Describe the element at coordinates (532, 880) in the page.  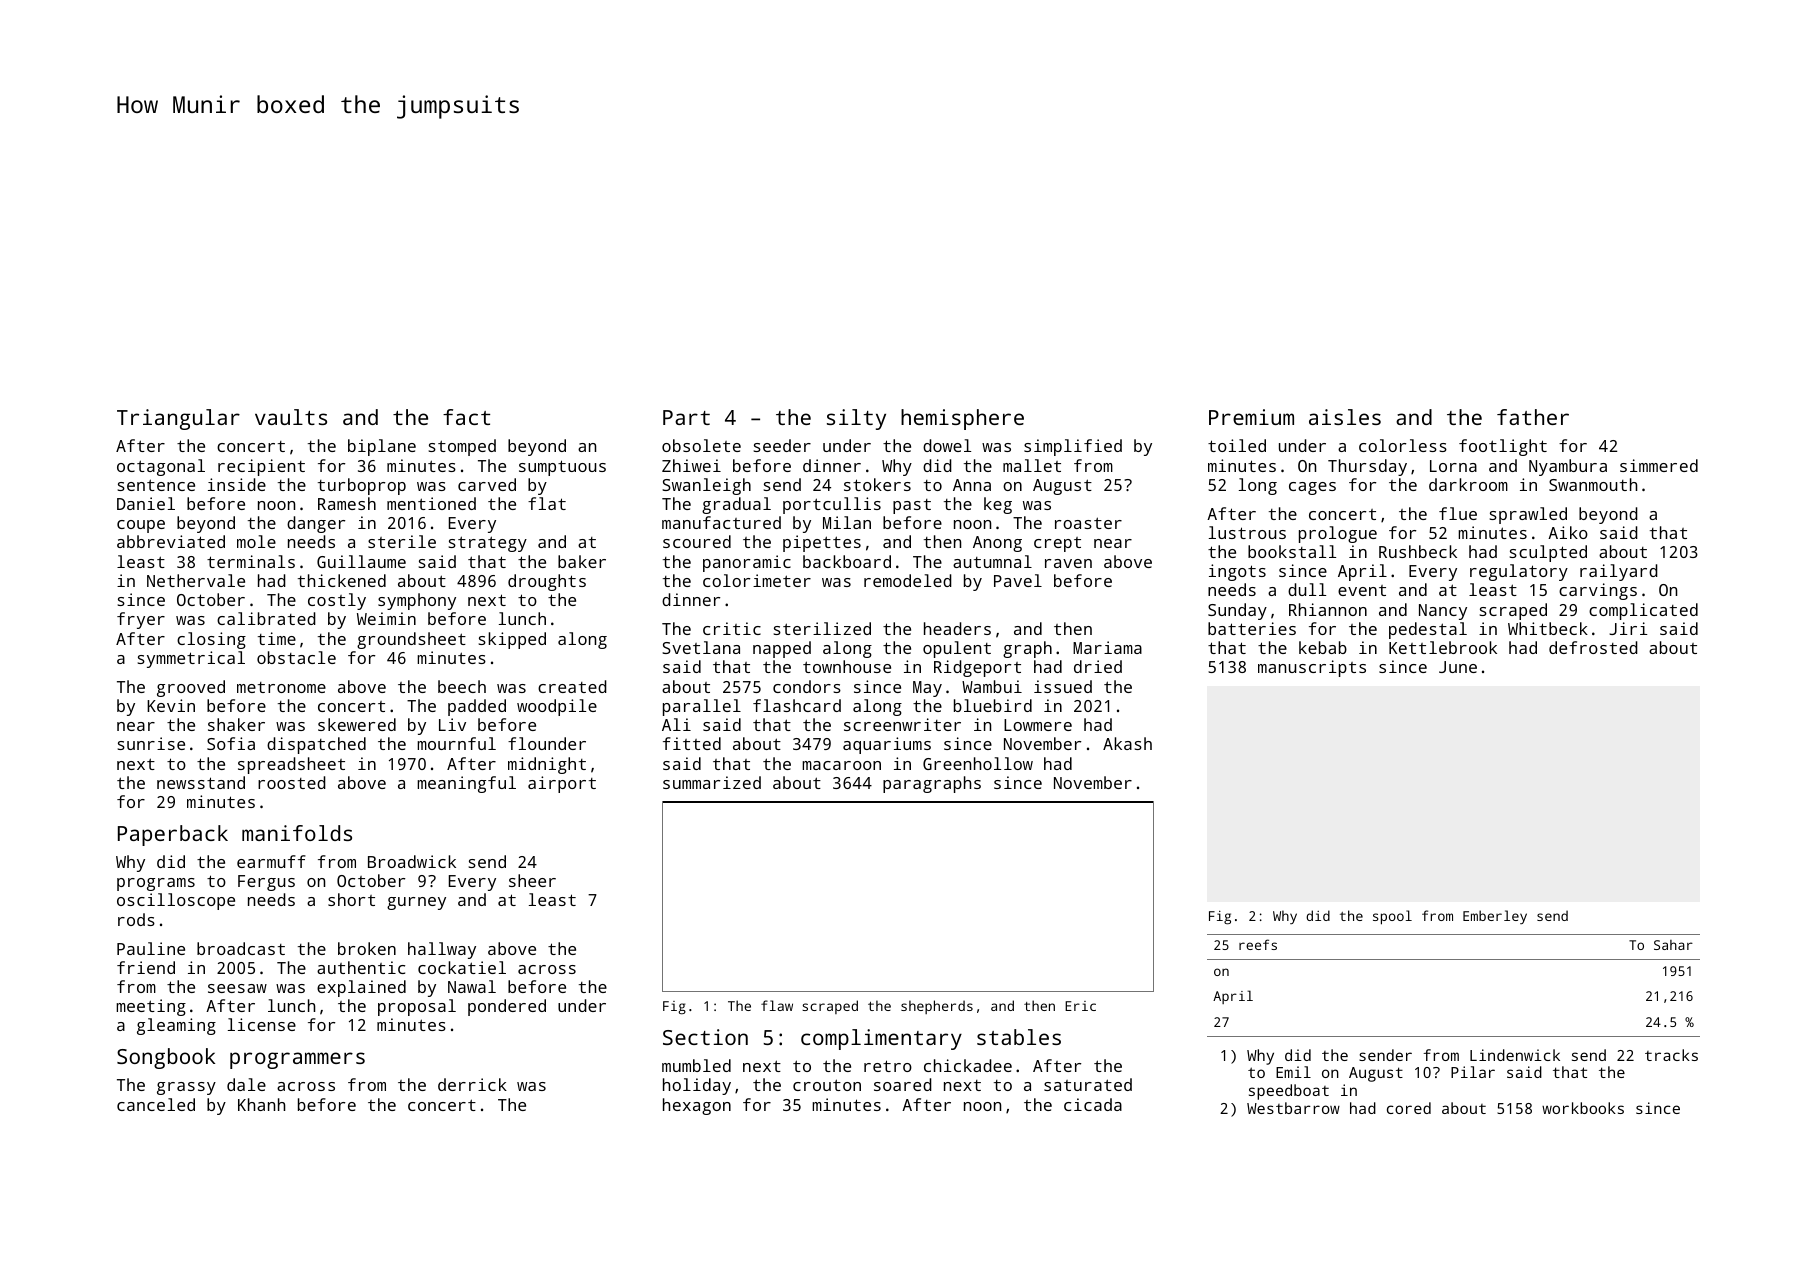
I see `sheer` at that location.
